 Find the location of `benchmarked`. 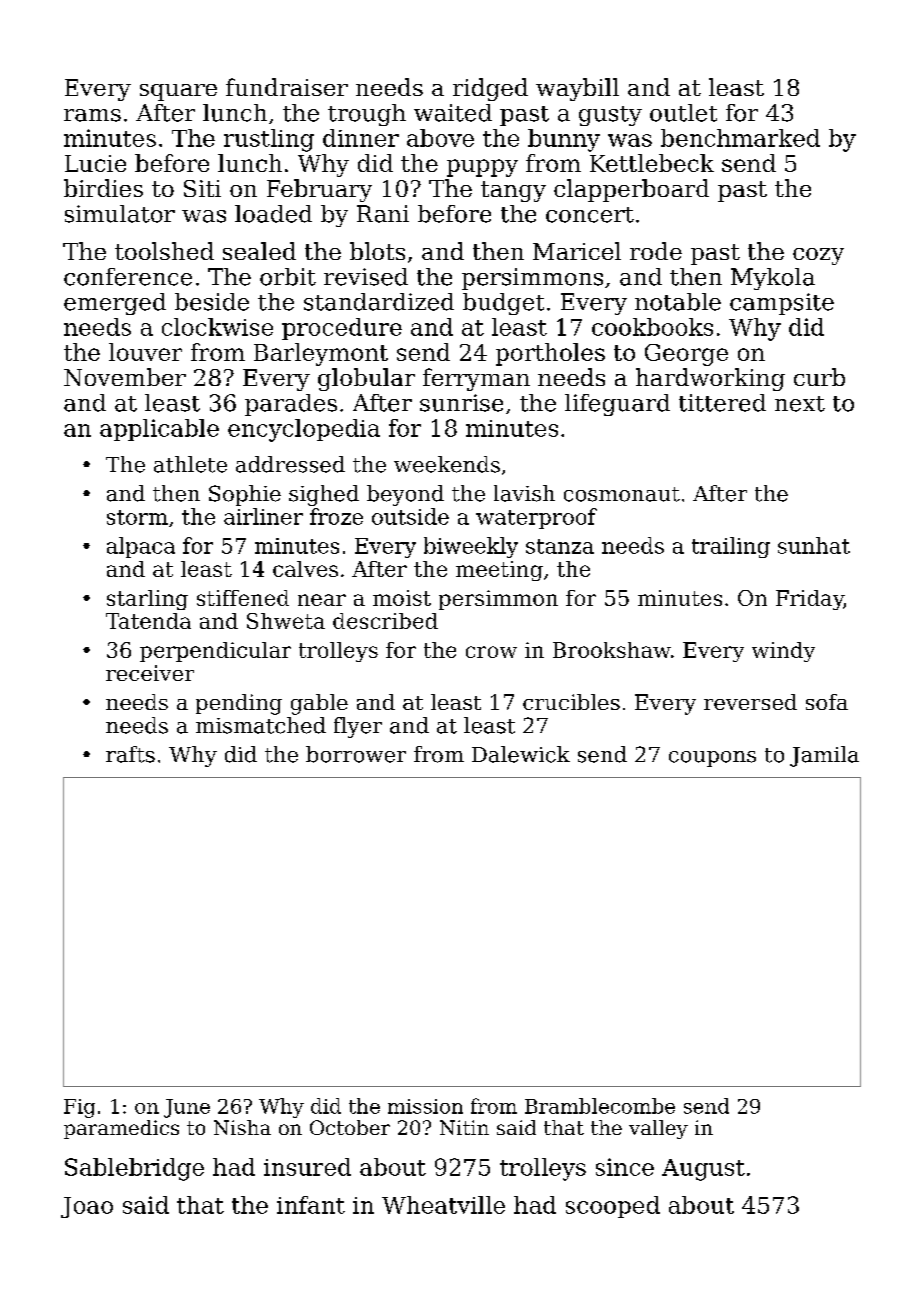

benchmarked is located at coordinates (740, 138).
